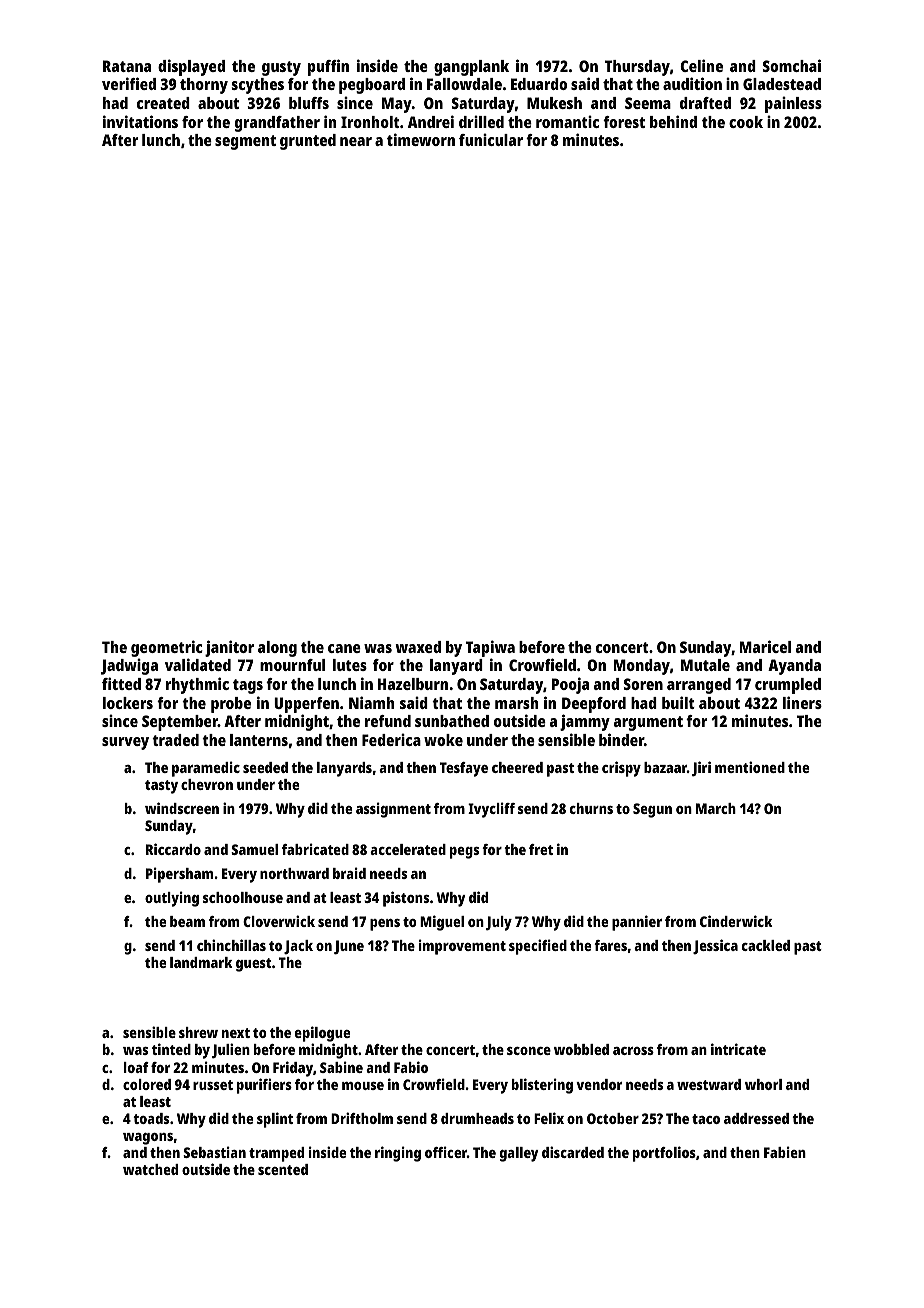 Image resolution: width=924 pixels, height=1308 pixels. I want to click on Tapiwa, so click(490, 648).
